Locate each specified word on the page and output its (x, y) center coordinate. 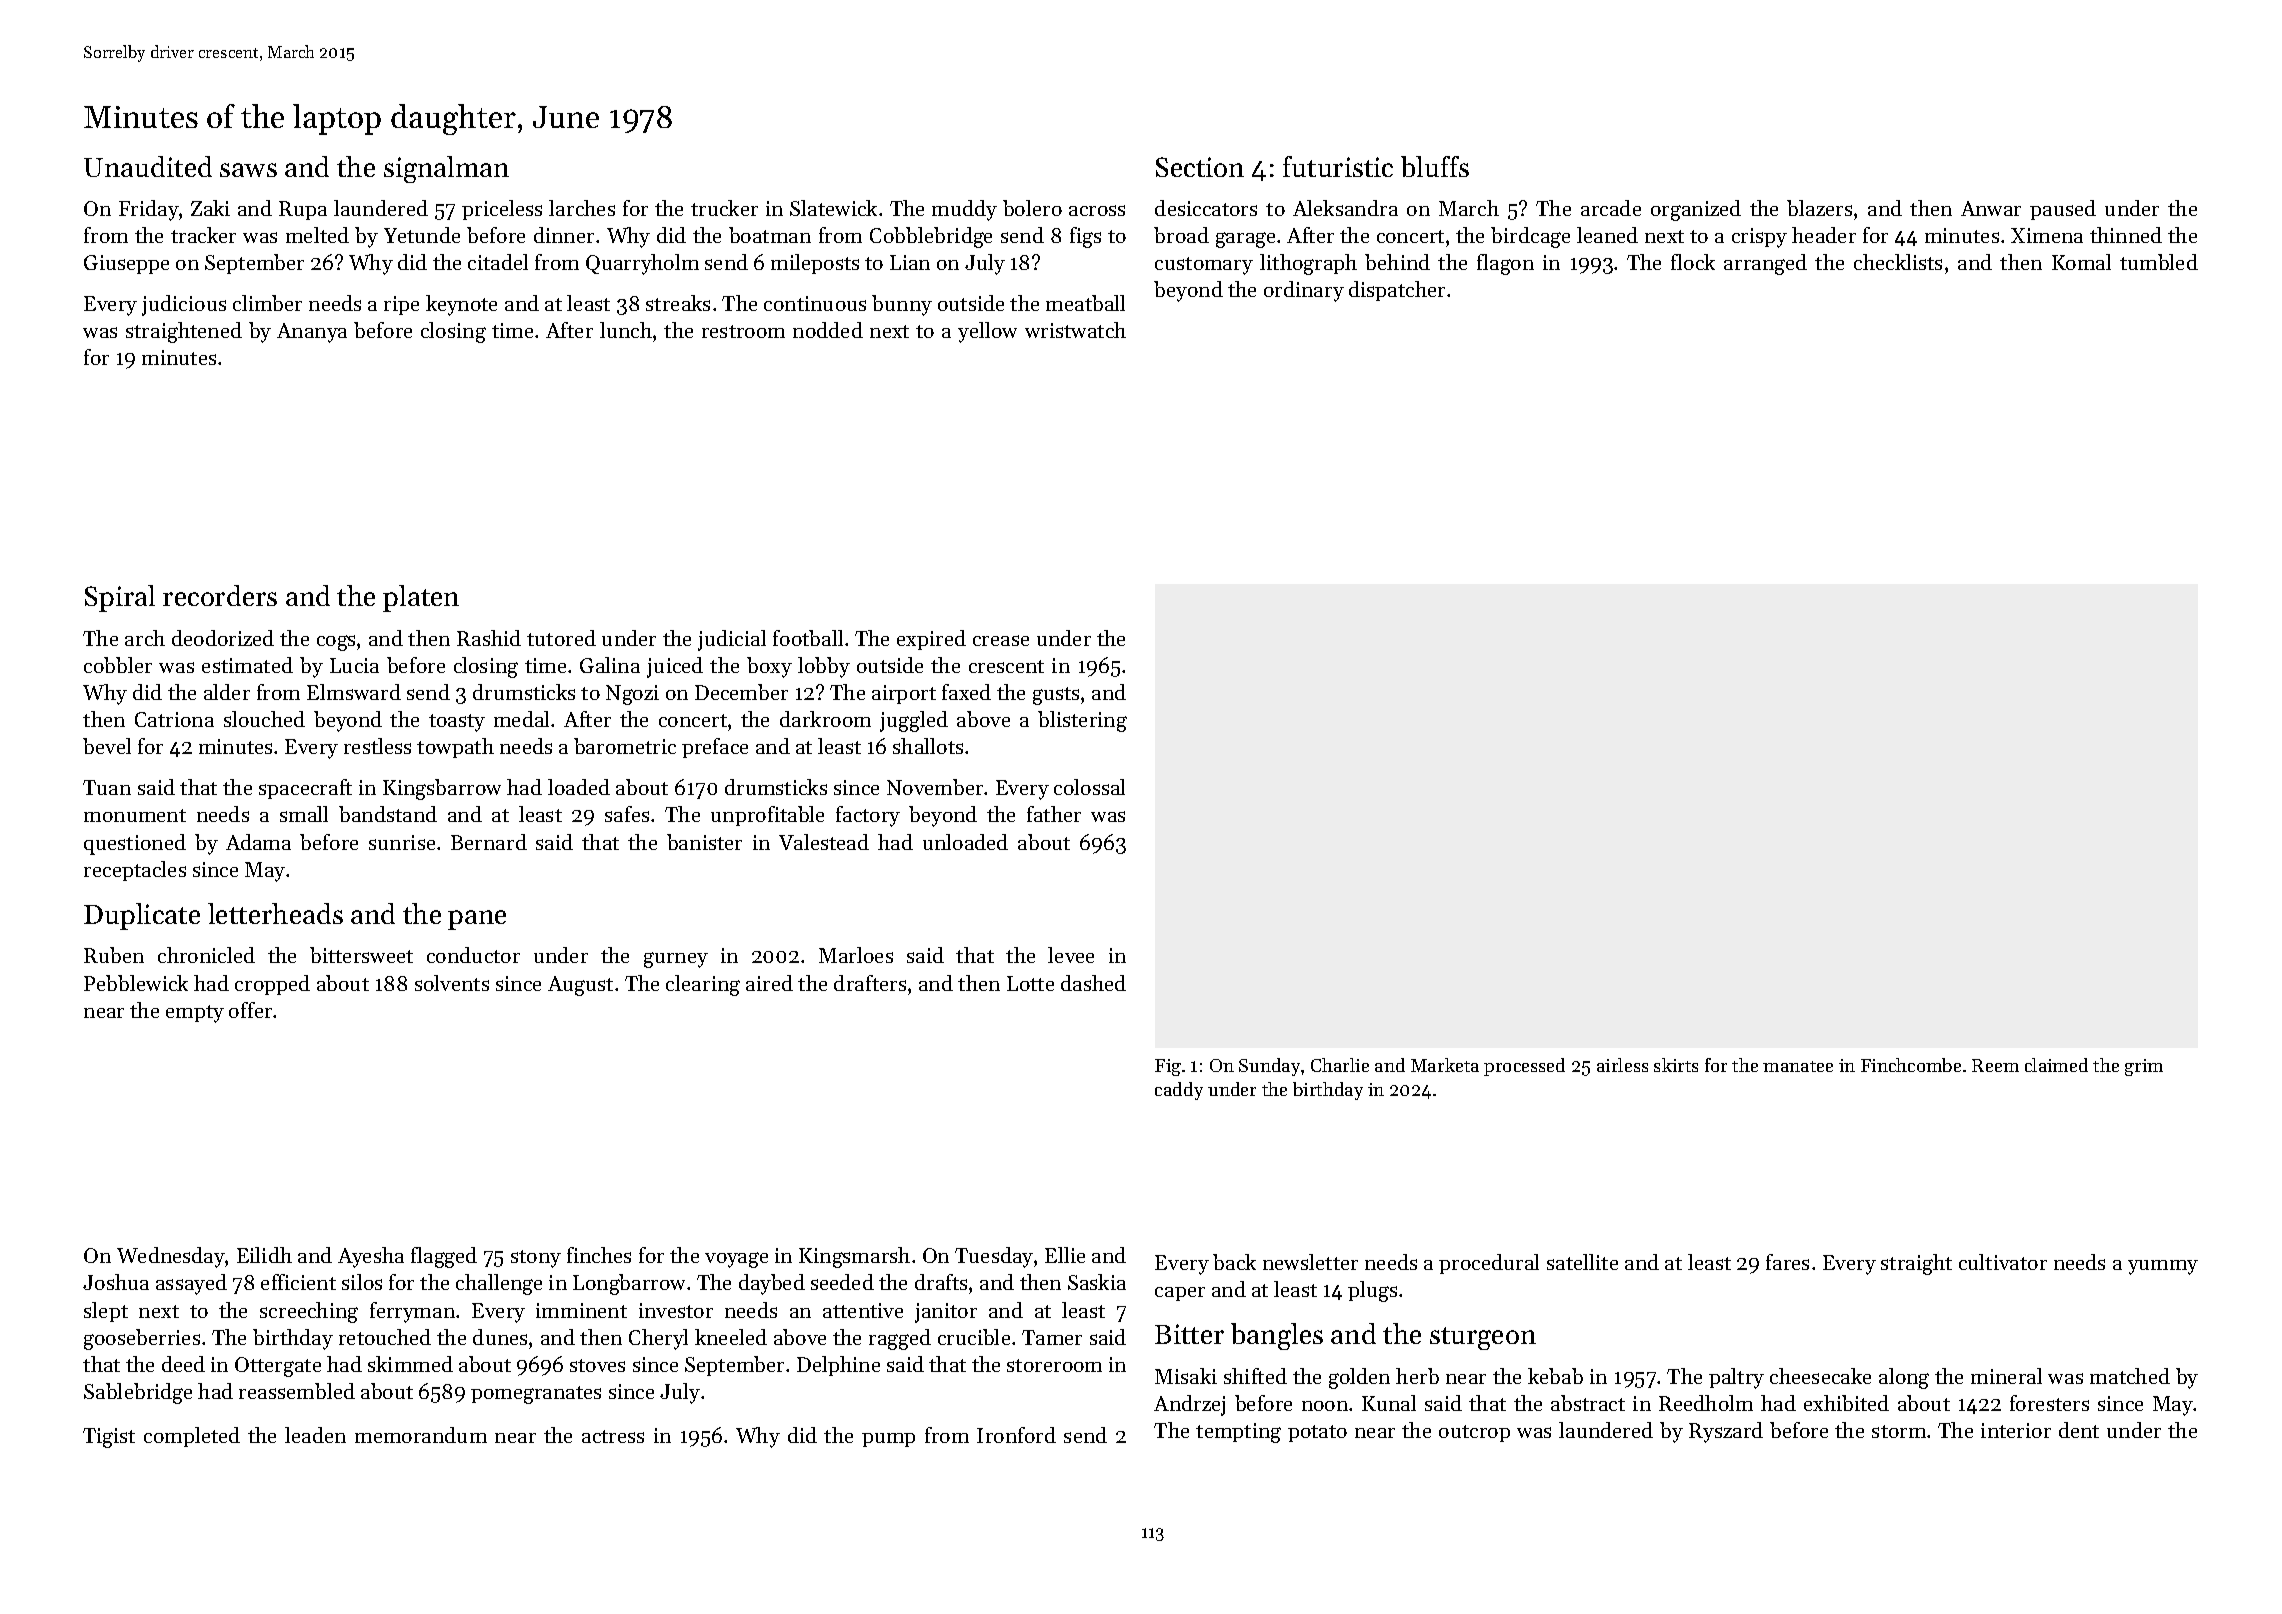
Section (1200, 167)
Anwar (1991, 208)
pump (888, 1440)
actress (613, 1436)
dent (2079, 1430)
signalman (446, 169)
